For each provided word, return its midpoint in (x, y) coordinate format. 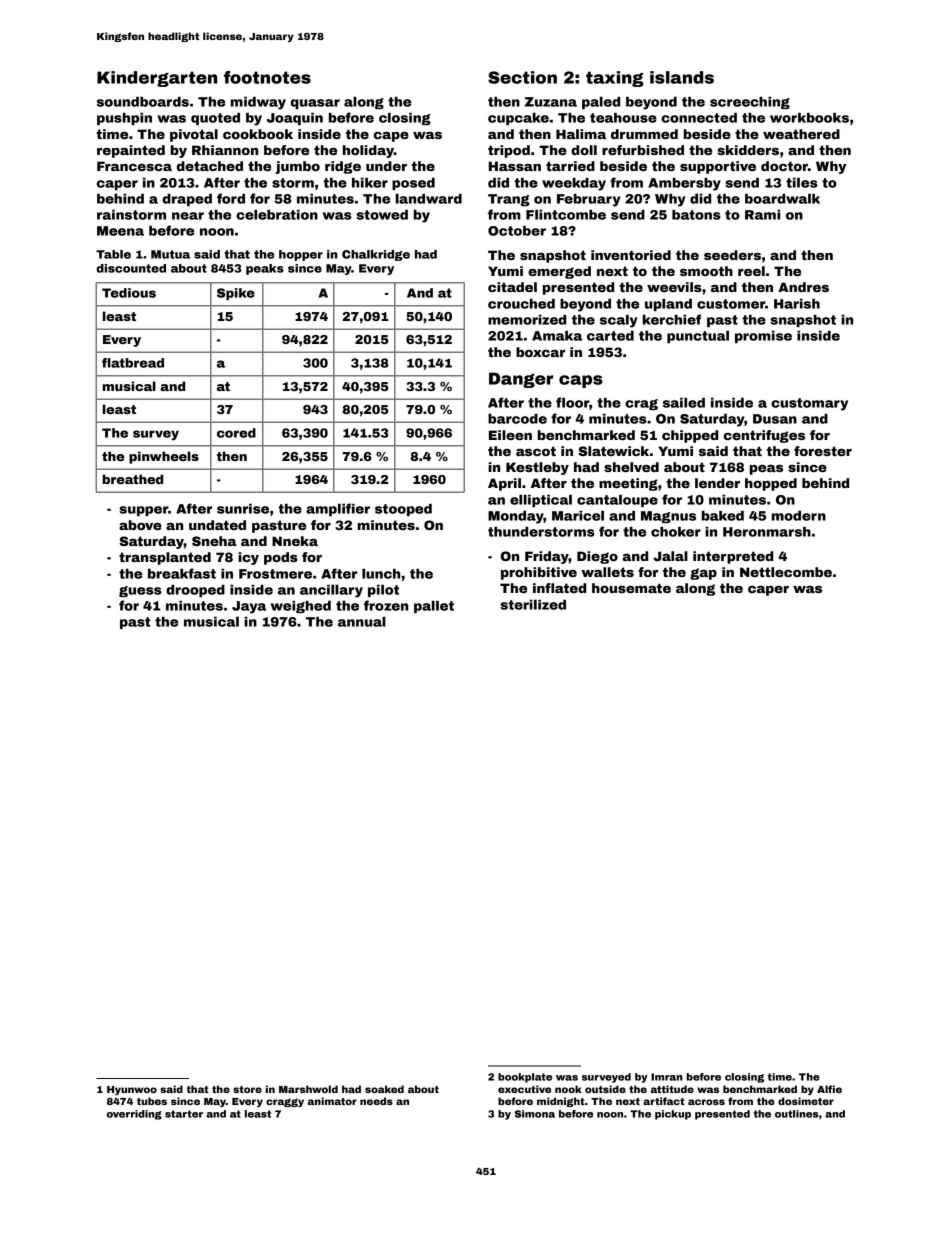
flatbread (133, 363)
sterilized (533, 605)
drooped (195, 591)
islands (682, 77)
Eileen (510, 435)
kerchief (672, 319)
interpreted (733, 557)
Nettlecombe (786, 572)
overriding (134, 1115)
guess (140, 591)
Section (522, 77)
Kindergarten (157, 79)
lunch (381, 574)
